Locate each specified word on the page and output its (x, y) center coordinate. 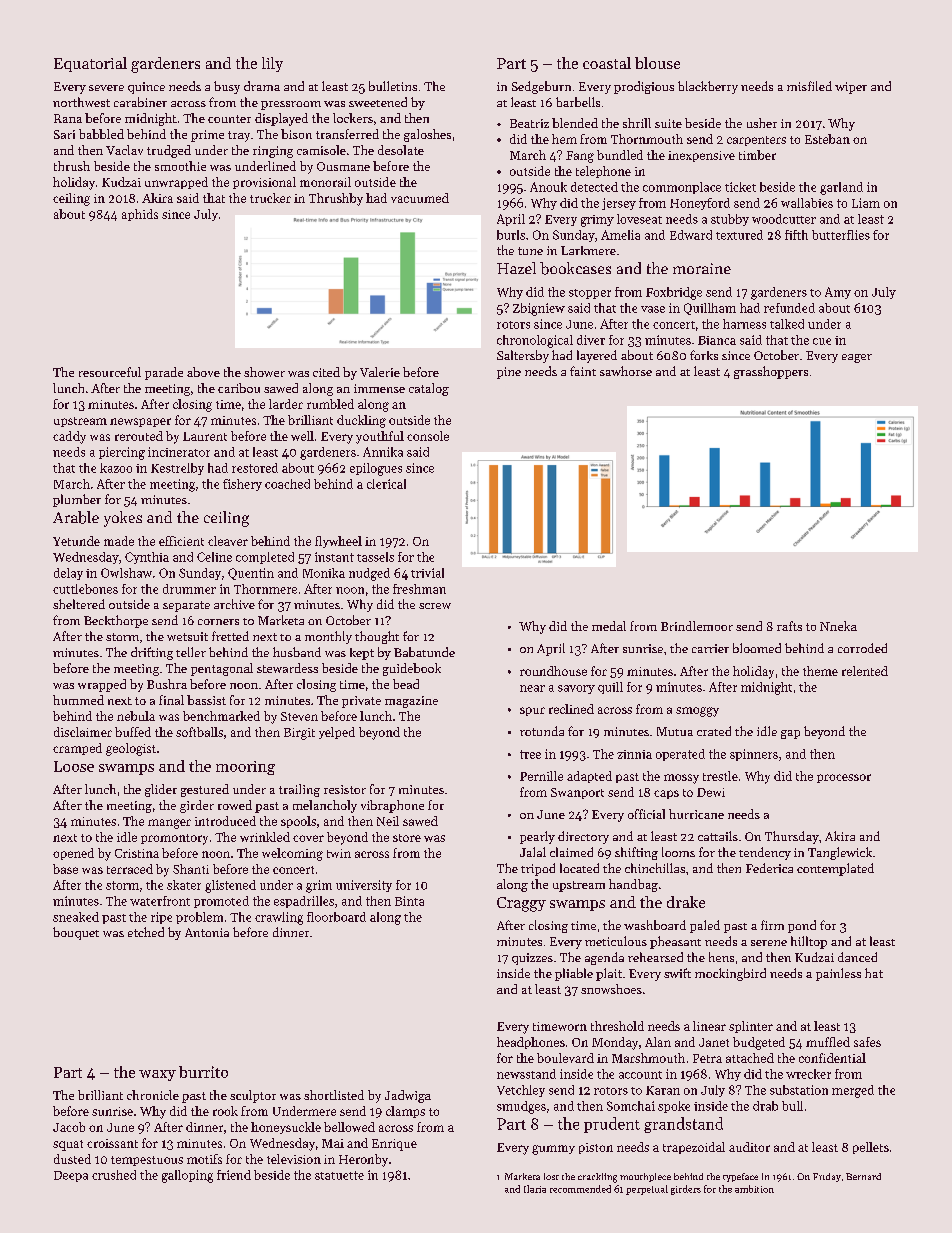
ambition (754, 1189)
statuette (339, 1175)
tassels (375, 557)
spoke (674, 1107)
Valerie (380, 372)
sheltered (79, 604)
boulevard (565, 1058)
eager (857, 358)
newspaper (140, 422)
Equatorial (90, 64)
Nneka (838, 626)
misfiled (809, 86)
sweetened (378, 102)
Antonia (207, 932)
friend (234, 1175)
